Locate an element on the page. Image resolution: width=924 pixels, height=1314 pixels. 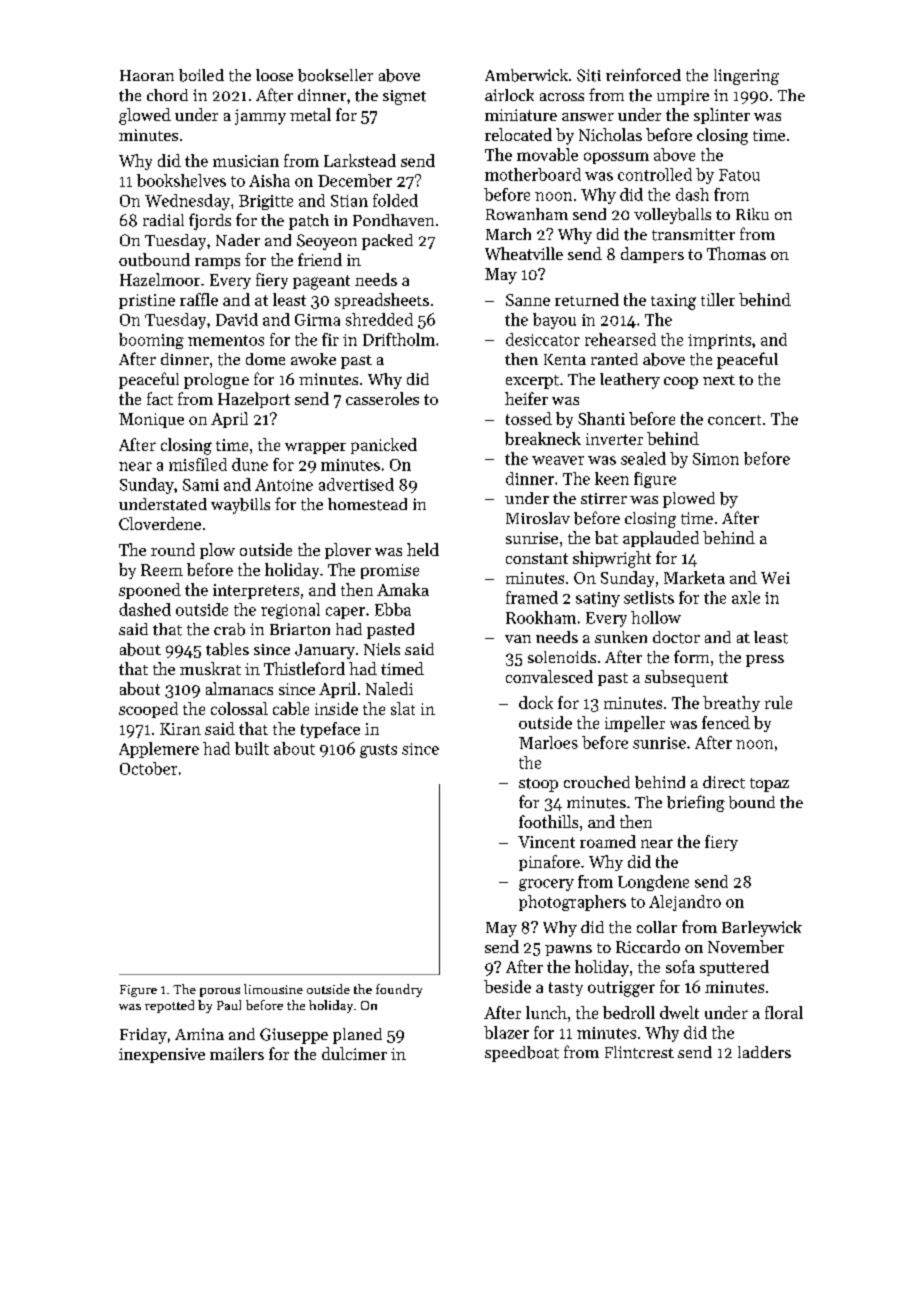
reinforced is located at coordinates (643, 74).
